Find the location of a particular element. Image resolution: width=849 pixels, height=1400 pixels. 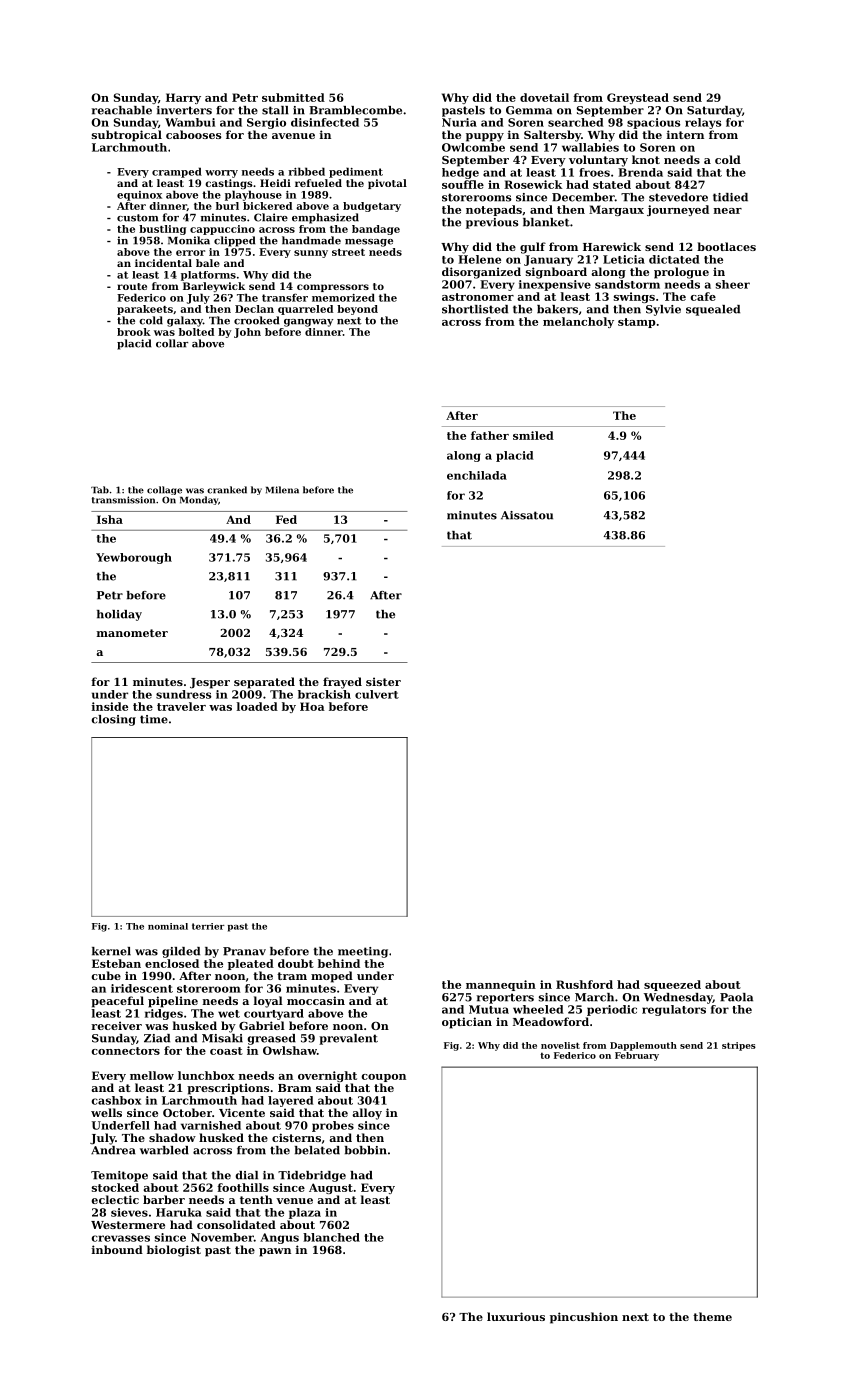

galaxy is located at coordinates (185, 321).
